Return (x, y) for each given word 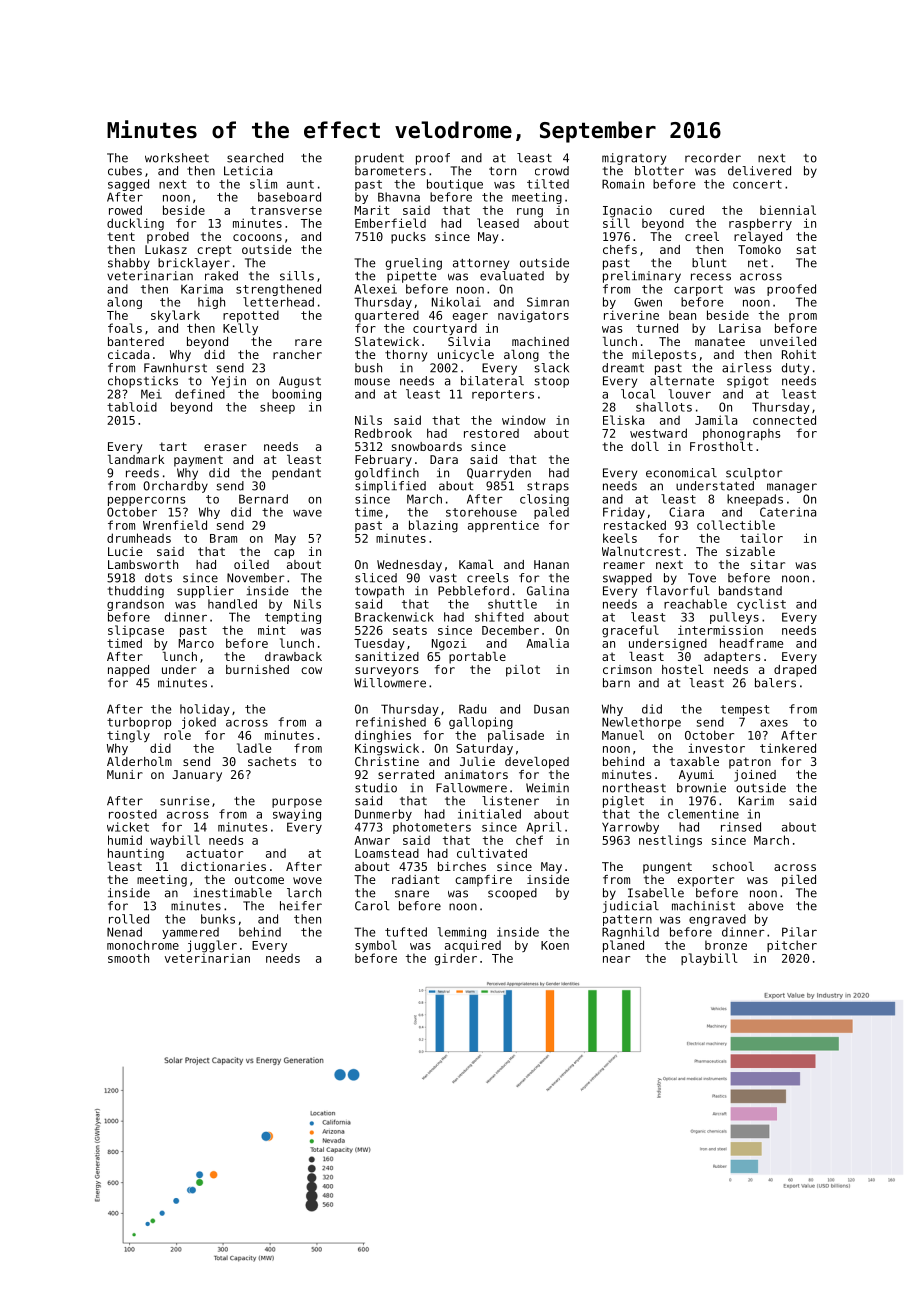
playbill (709, 959)
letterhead (278, 302)
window (524, 420)
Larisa (740, 328)
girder (455, 959)
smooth (128, 958)
